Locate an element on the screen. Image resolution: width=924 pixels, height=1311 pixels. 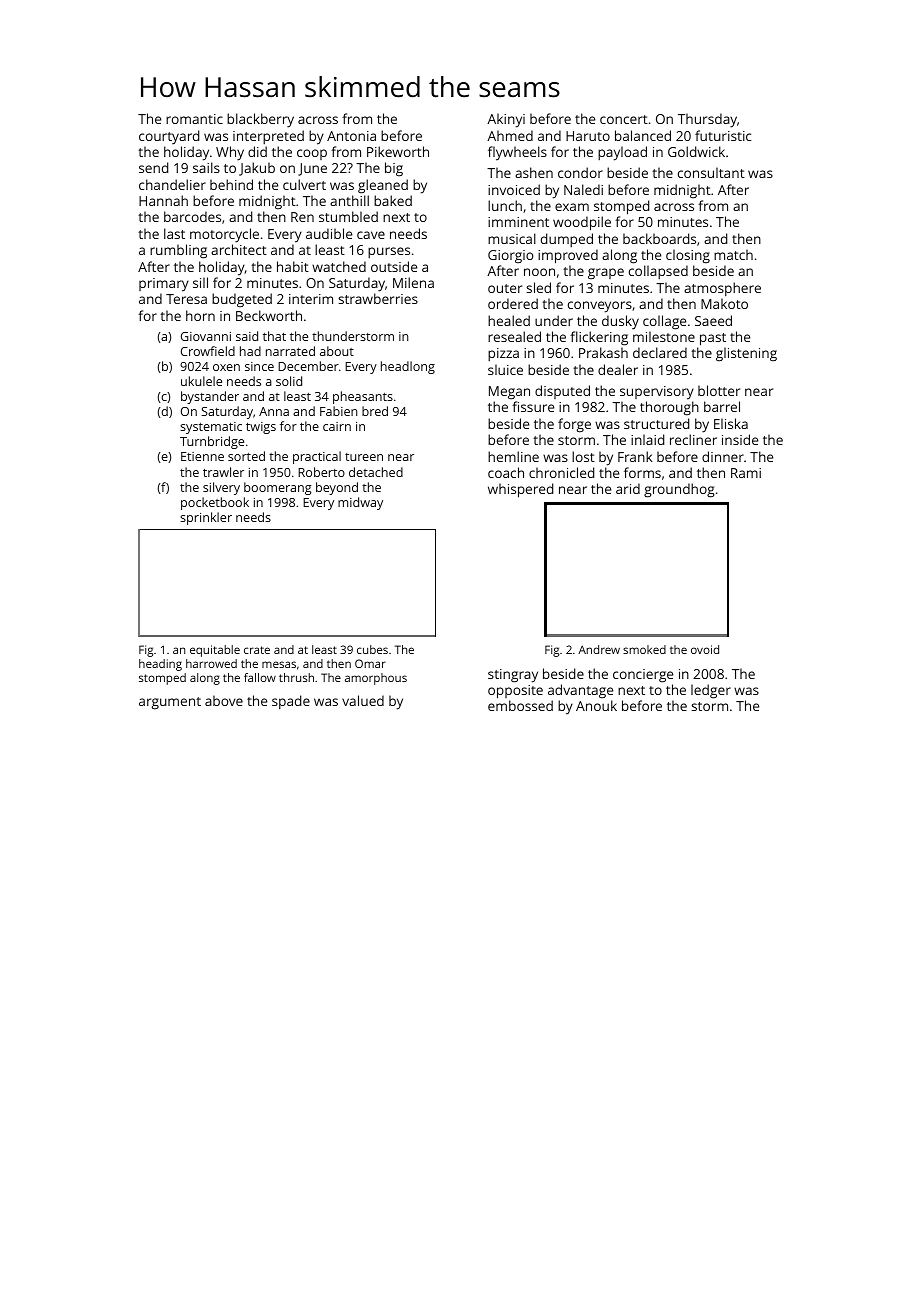
romantic is located at coordinates (194, 119).
